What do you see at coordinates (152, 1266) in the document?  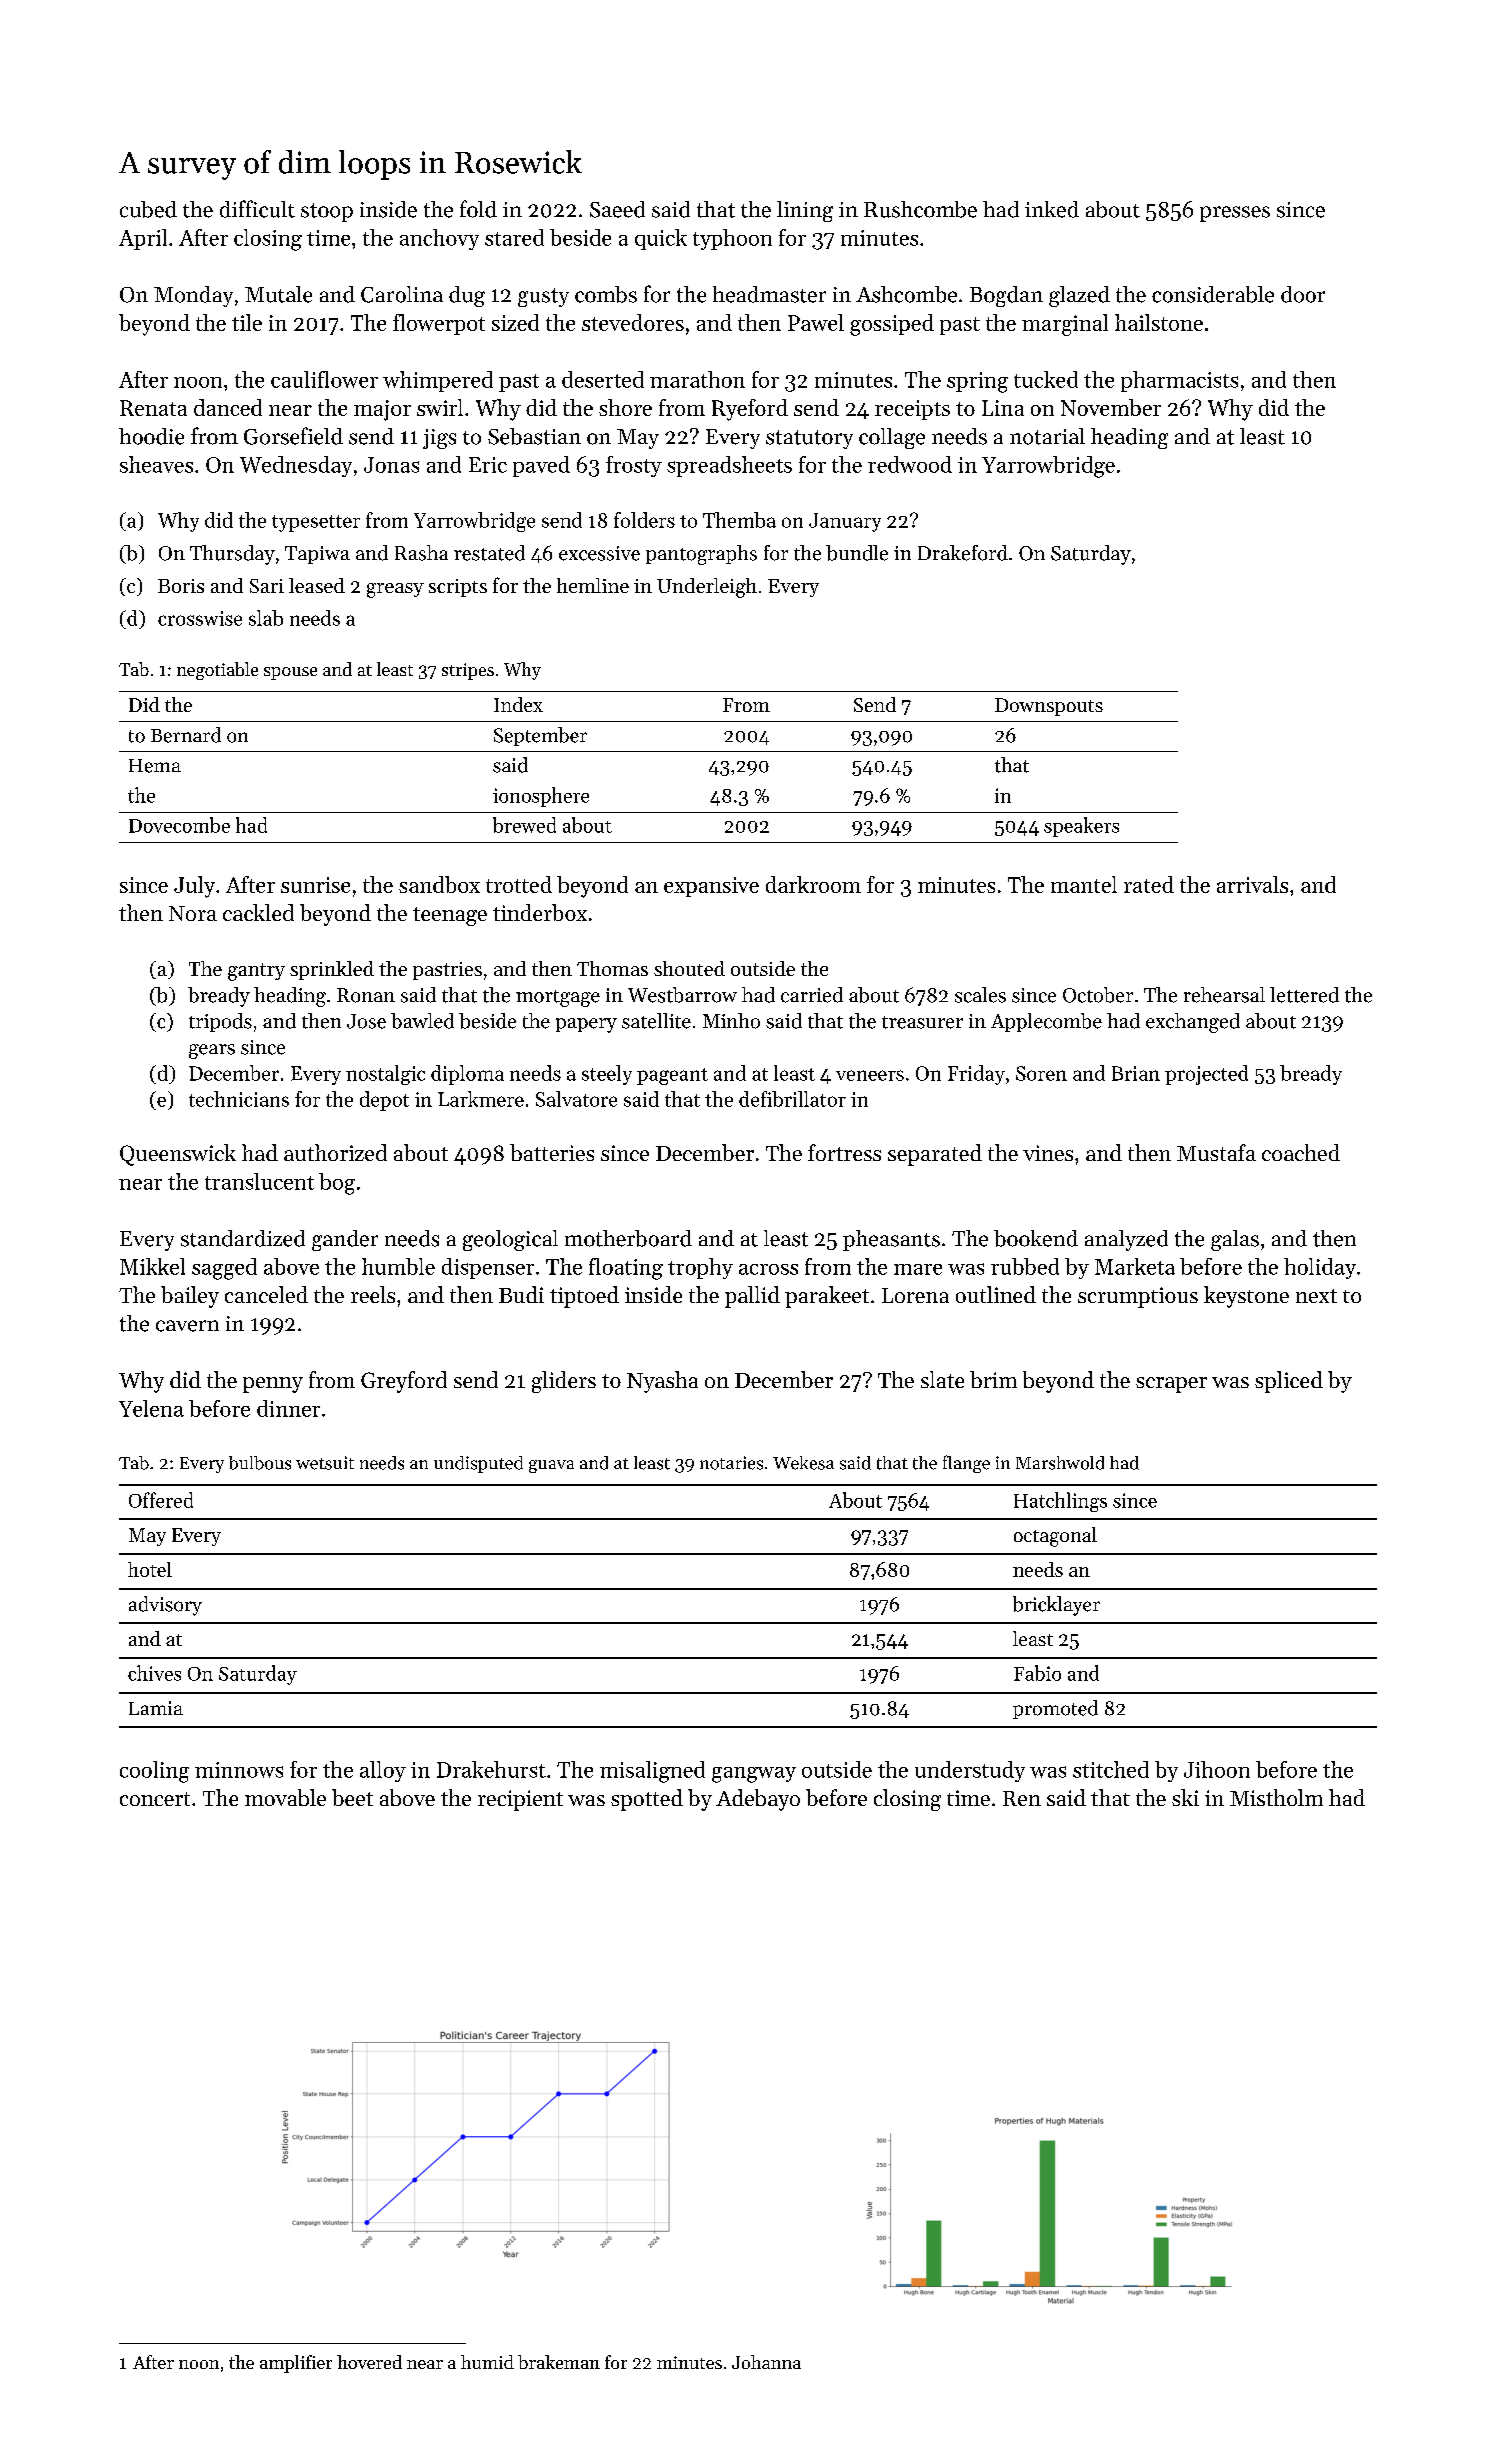 I see `Mikkel` at bounding box center [152, 1266].
